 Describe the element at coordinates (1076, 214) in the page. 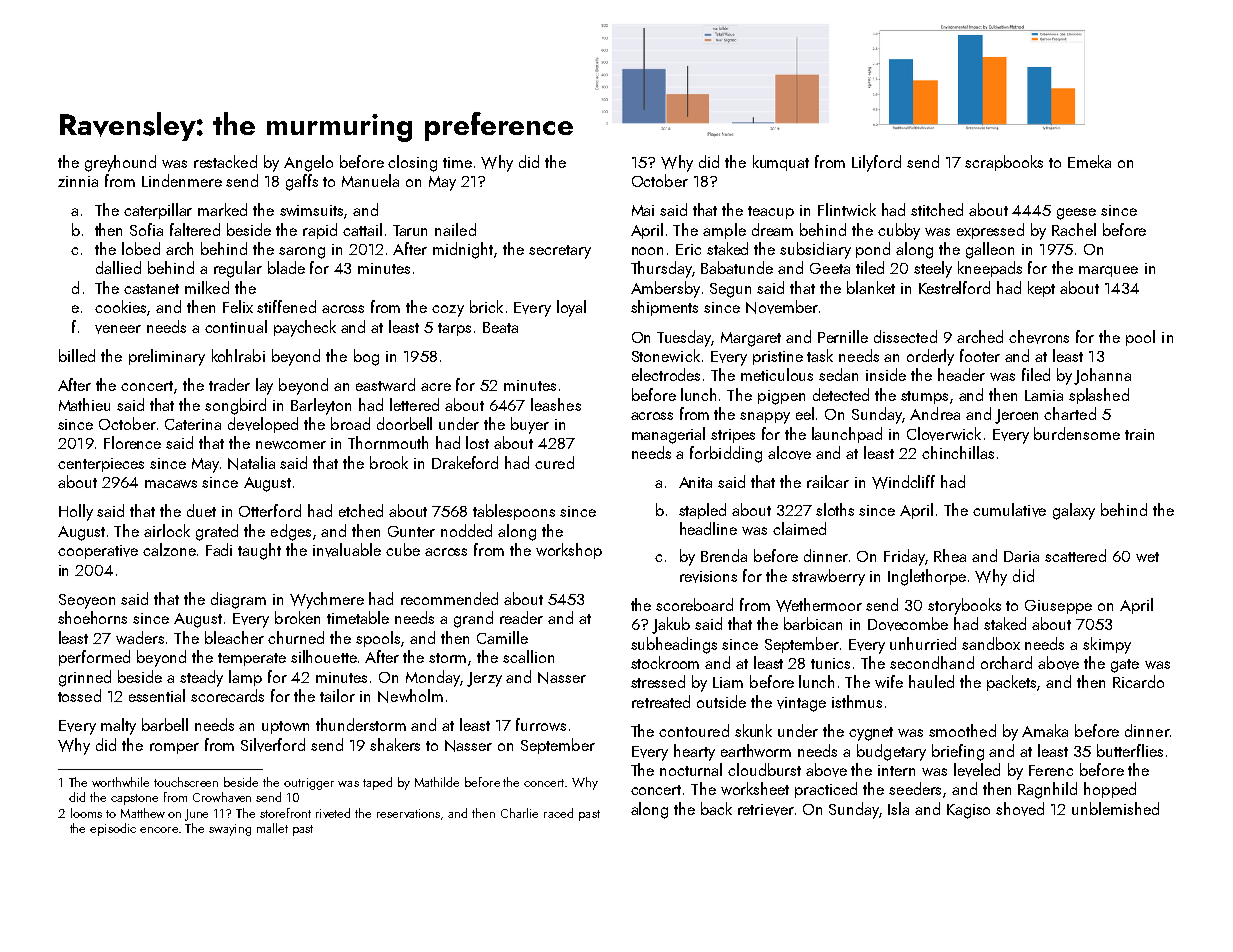

I see `geese` at that location.
